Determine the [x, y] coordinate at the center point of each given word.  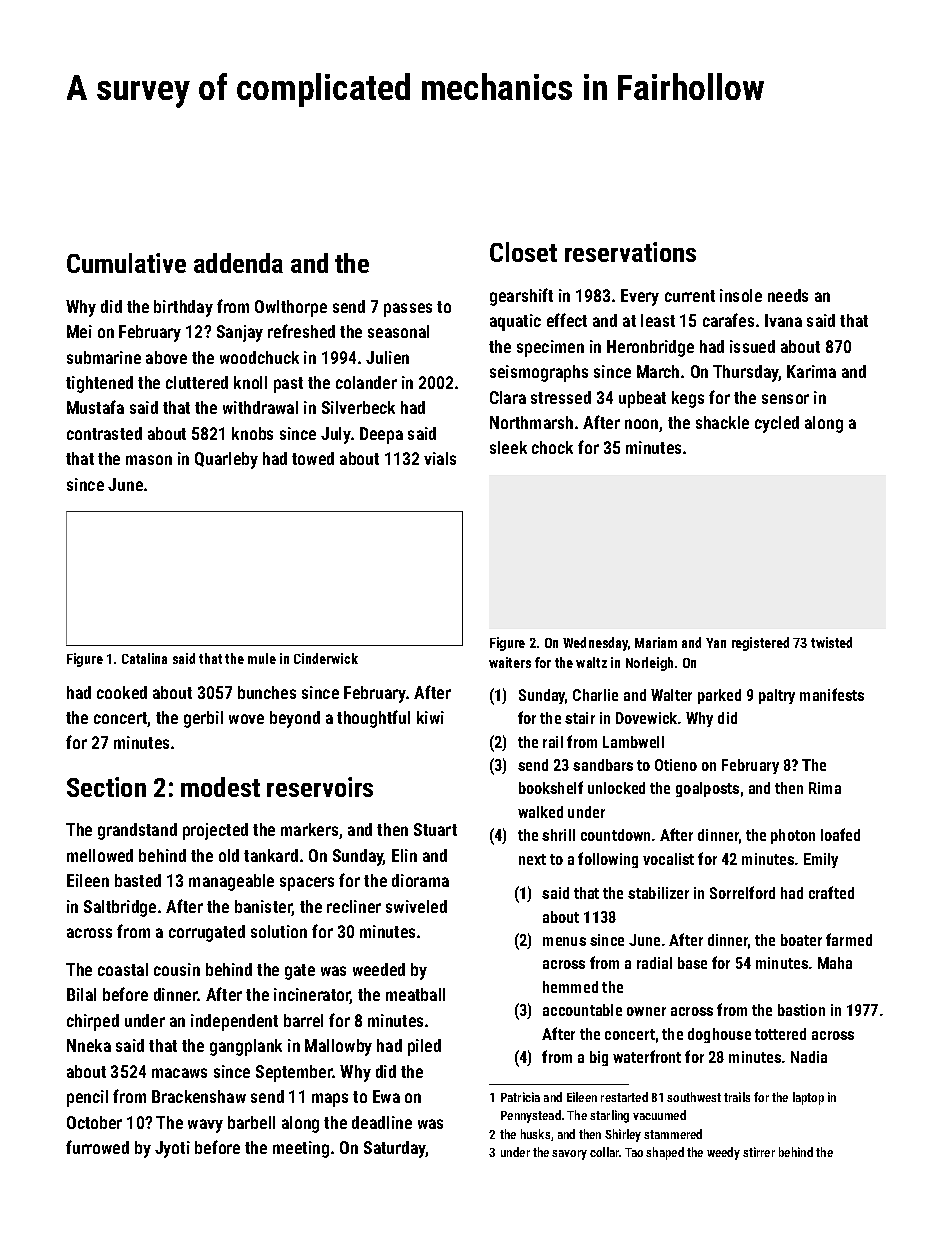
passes [408, 310]
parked [719, 696]
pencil [87, 1098]
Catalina [144, 658]
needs [788, 295]
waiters [510, 662]
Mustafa [95, 407]
